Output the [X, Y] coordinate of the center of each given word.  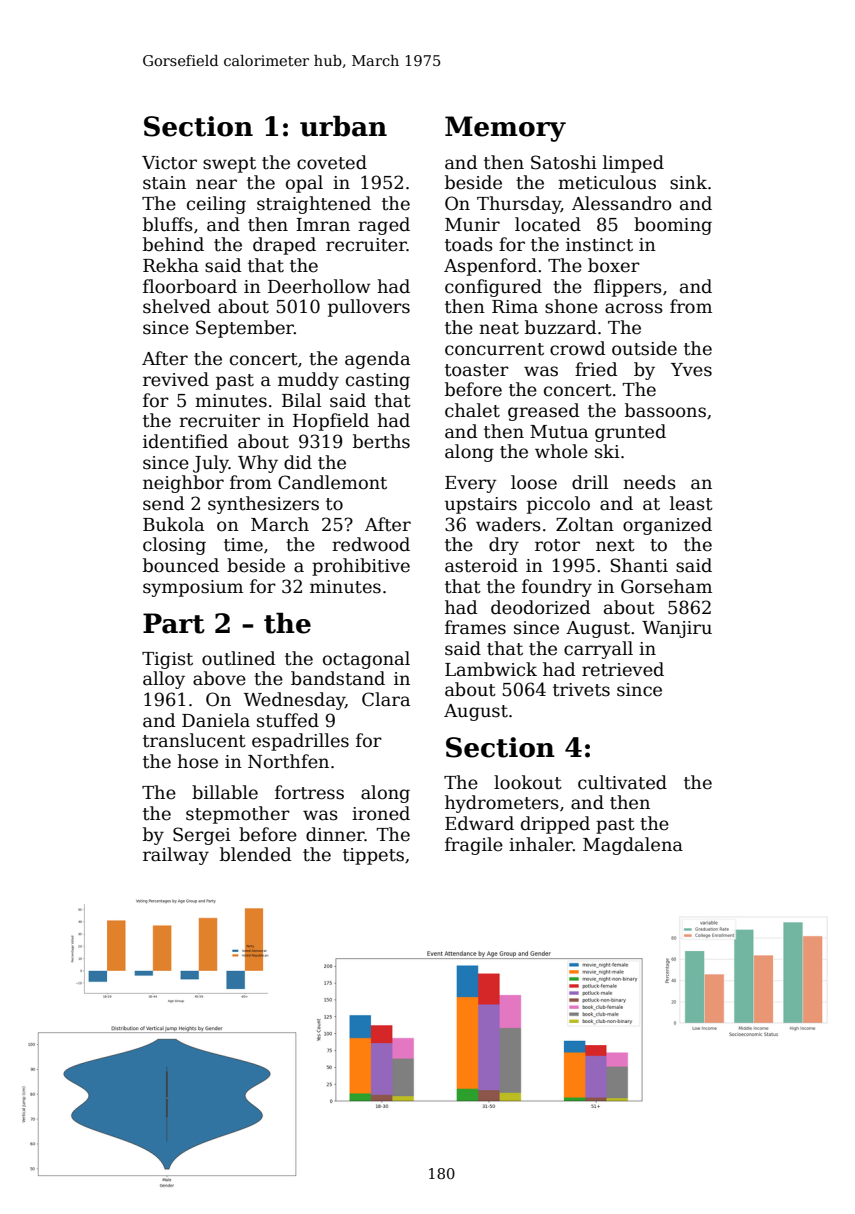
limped [633, 164]
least [691, 503]
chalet [472, 410]
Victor [169, 163]
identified [185, 441]
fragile [474, 846]
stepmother [238, 815]
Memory [505, 129]
